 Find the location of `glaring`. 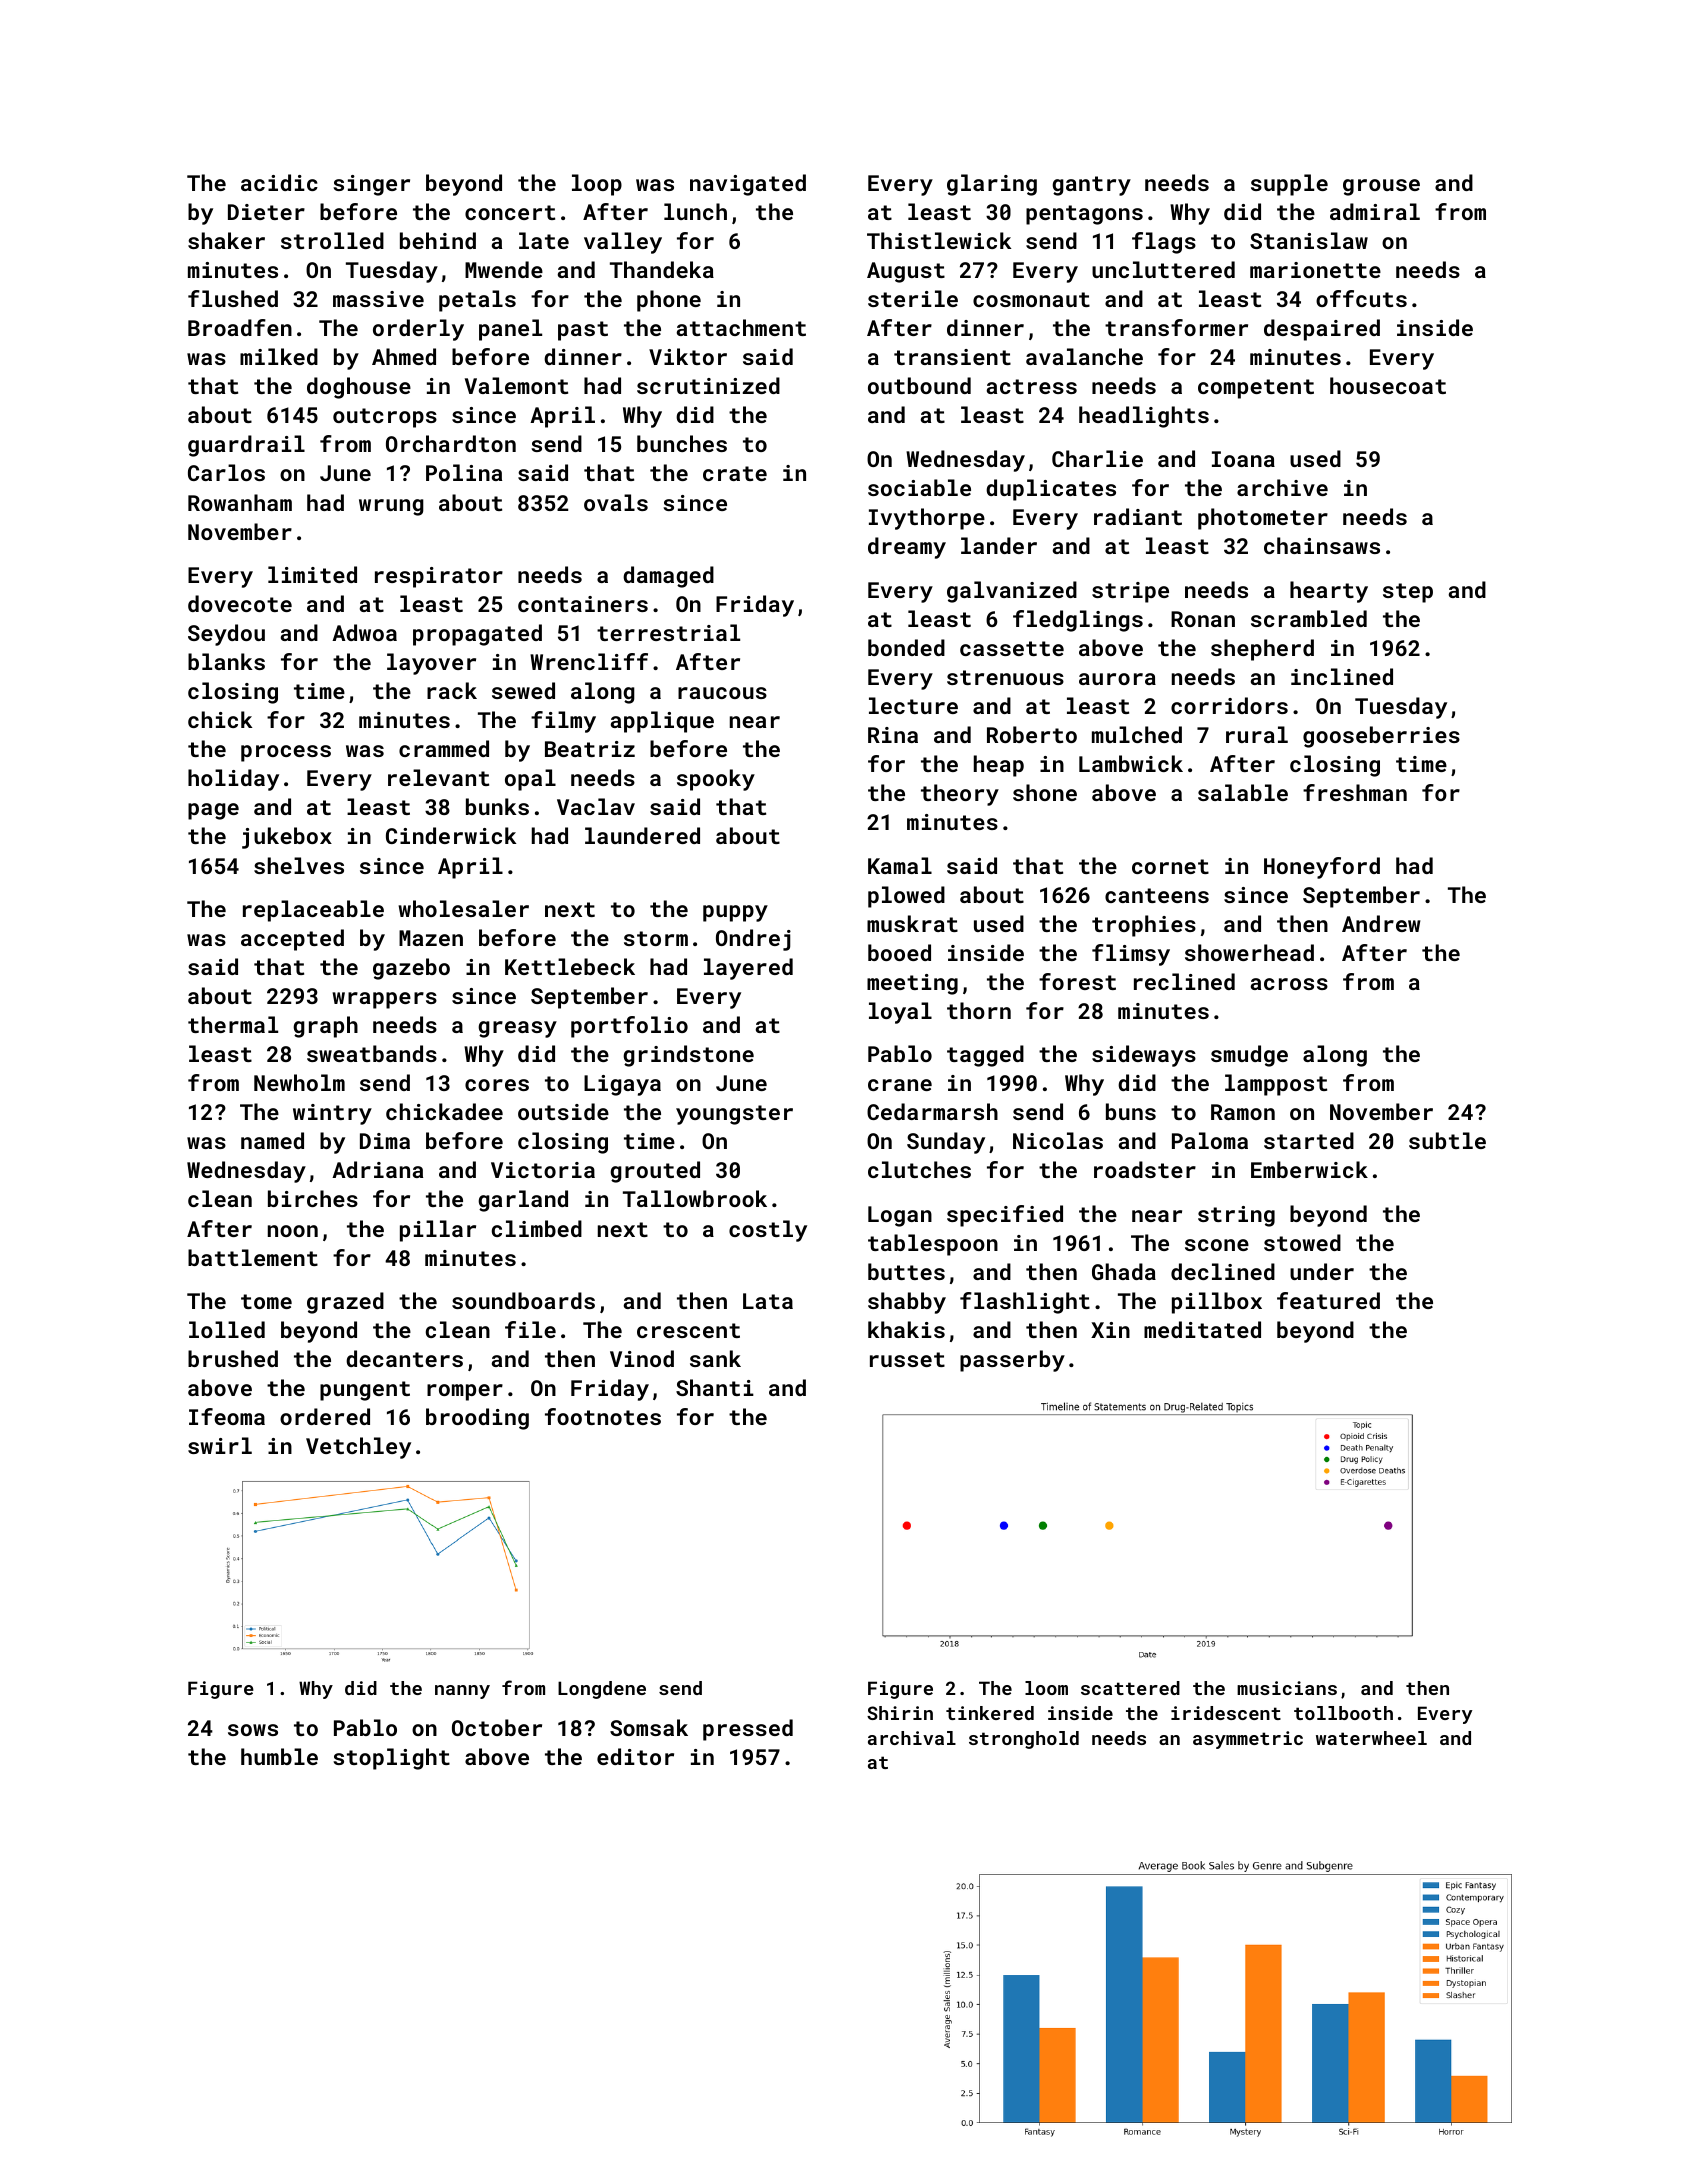

glaring is located at coordinates (992, 185).
